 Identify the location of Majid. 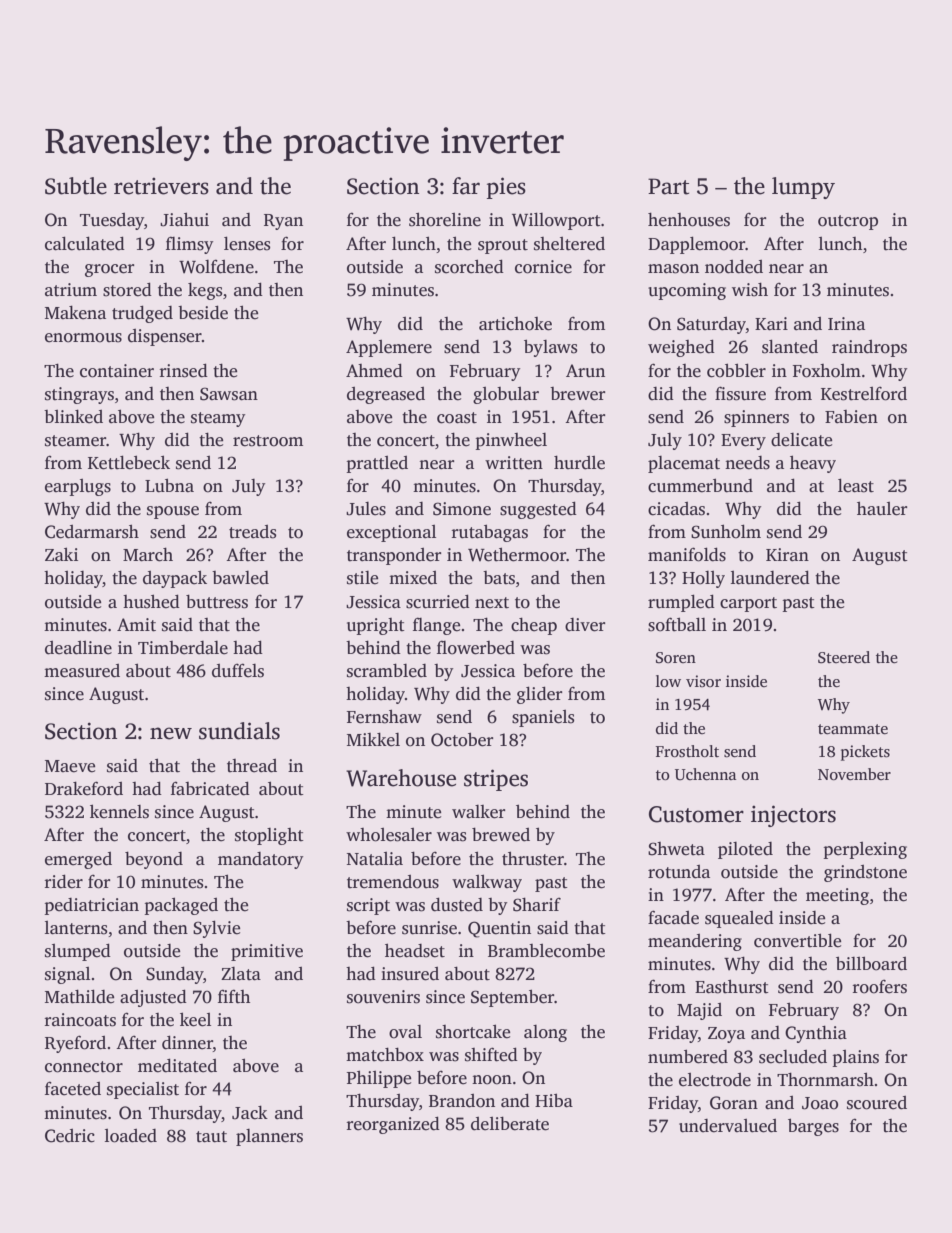
(699, 1011).
